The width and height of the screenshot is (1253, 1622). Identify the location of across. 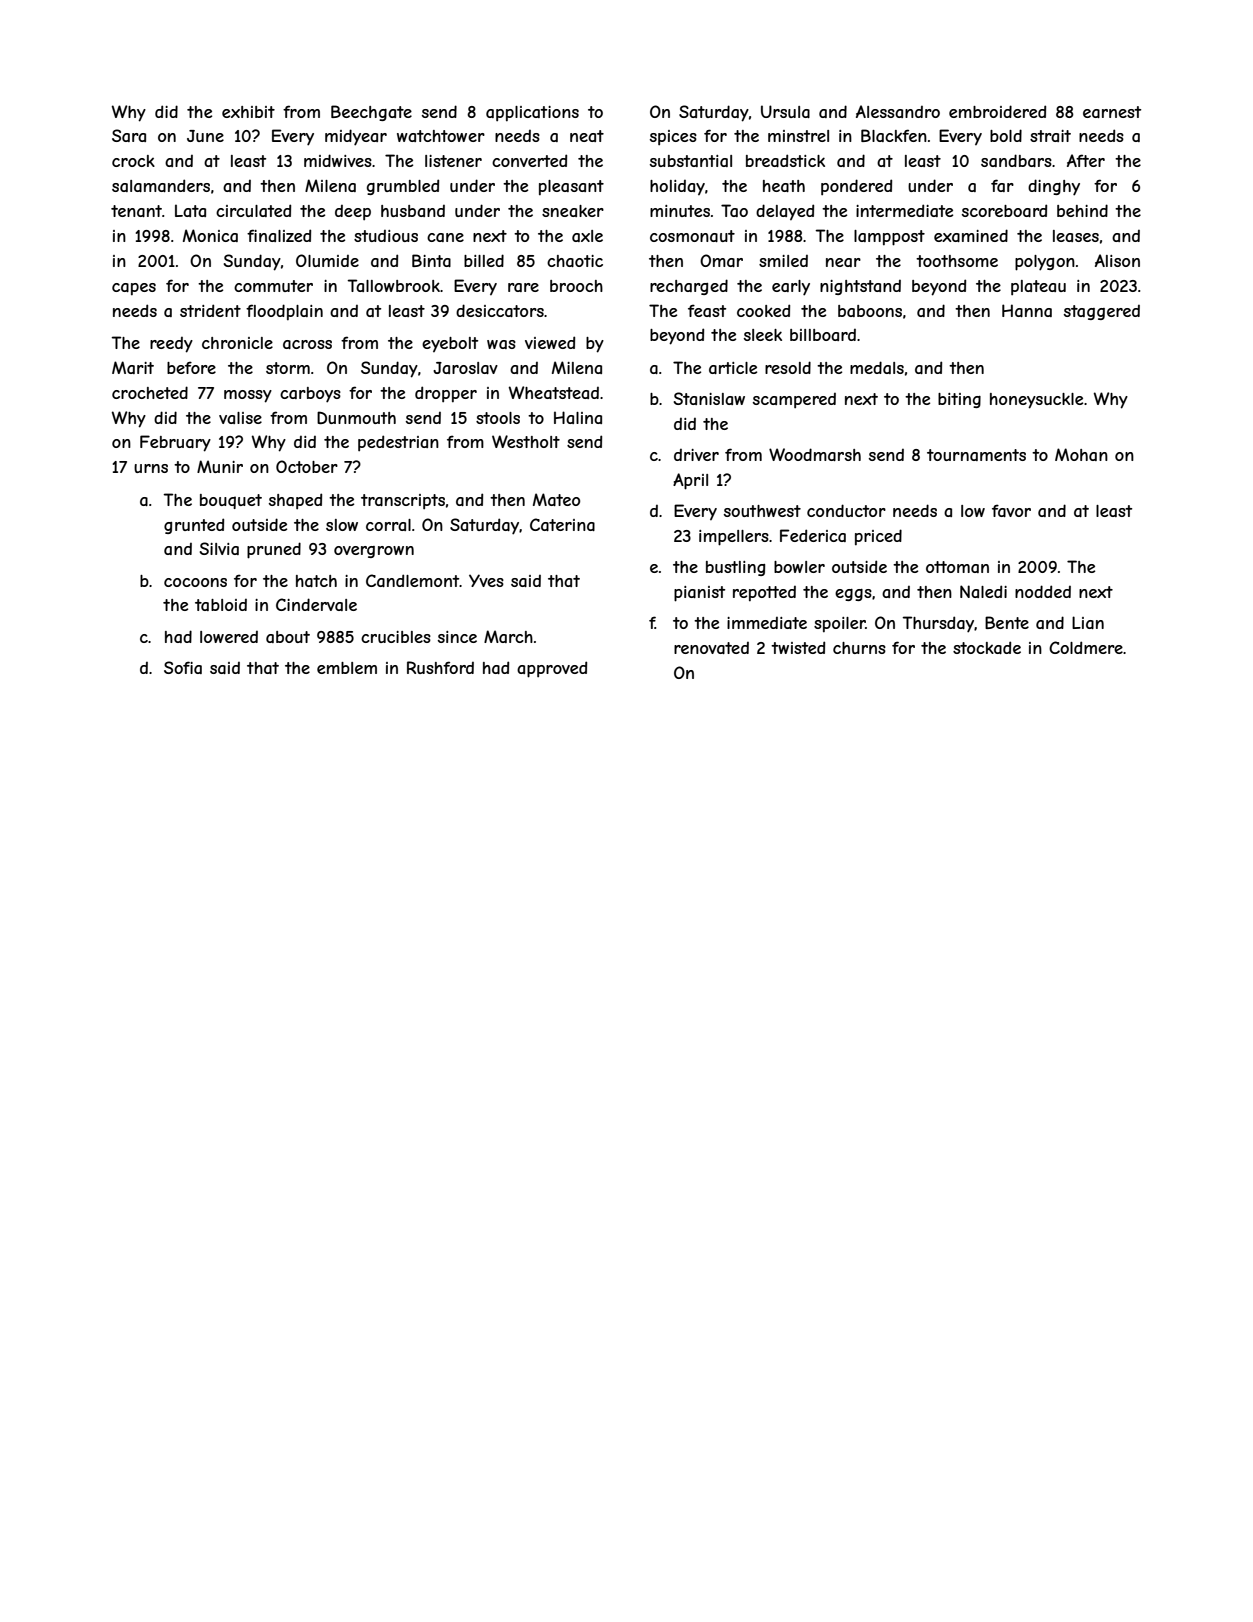
(307, 344).
